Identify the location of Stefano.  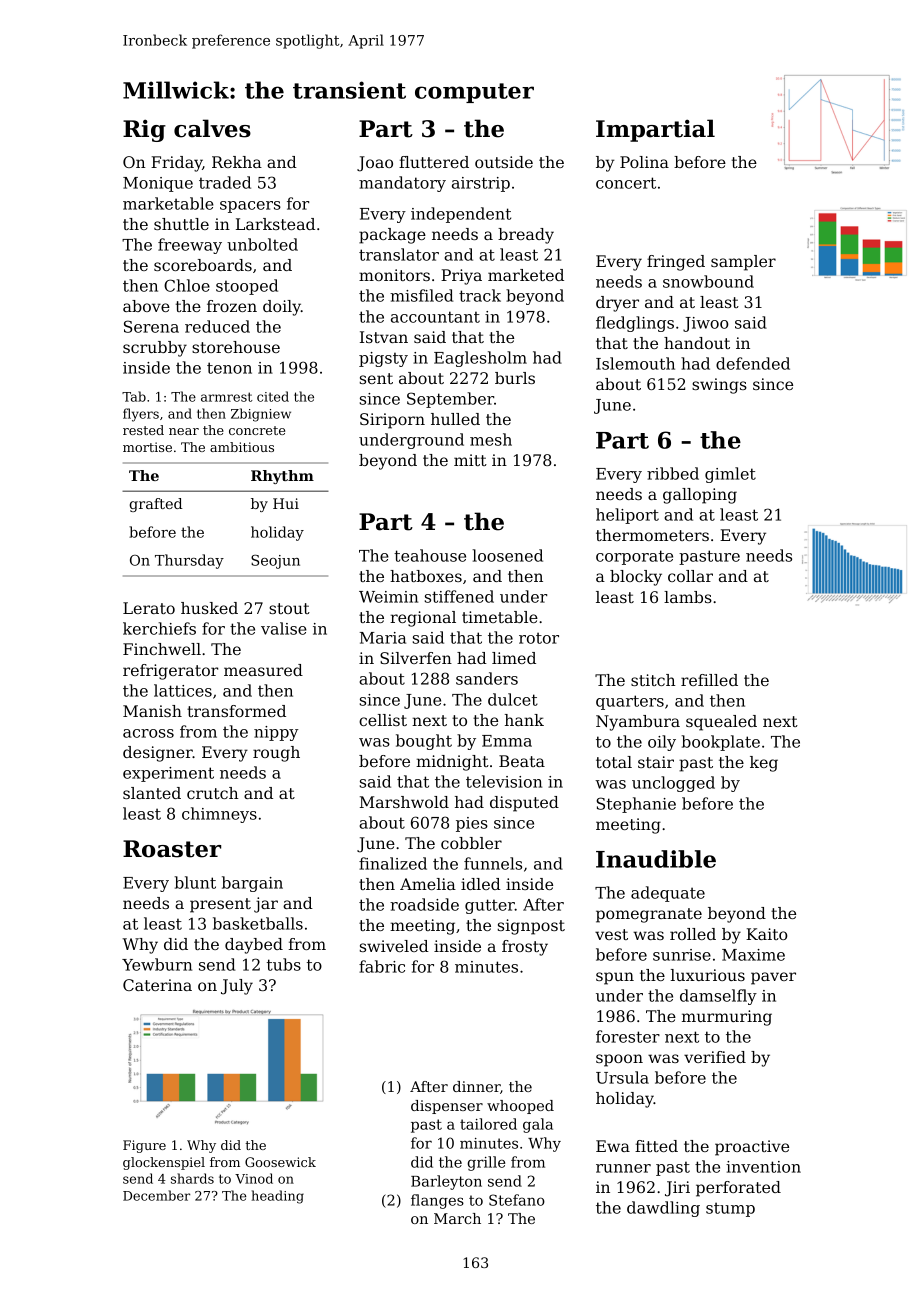
(517, 1200).
